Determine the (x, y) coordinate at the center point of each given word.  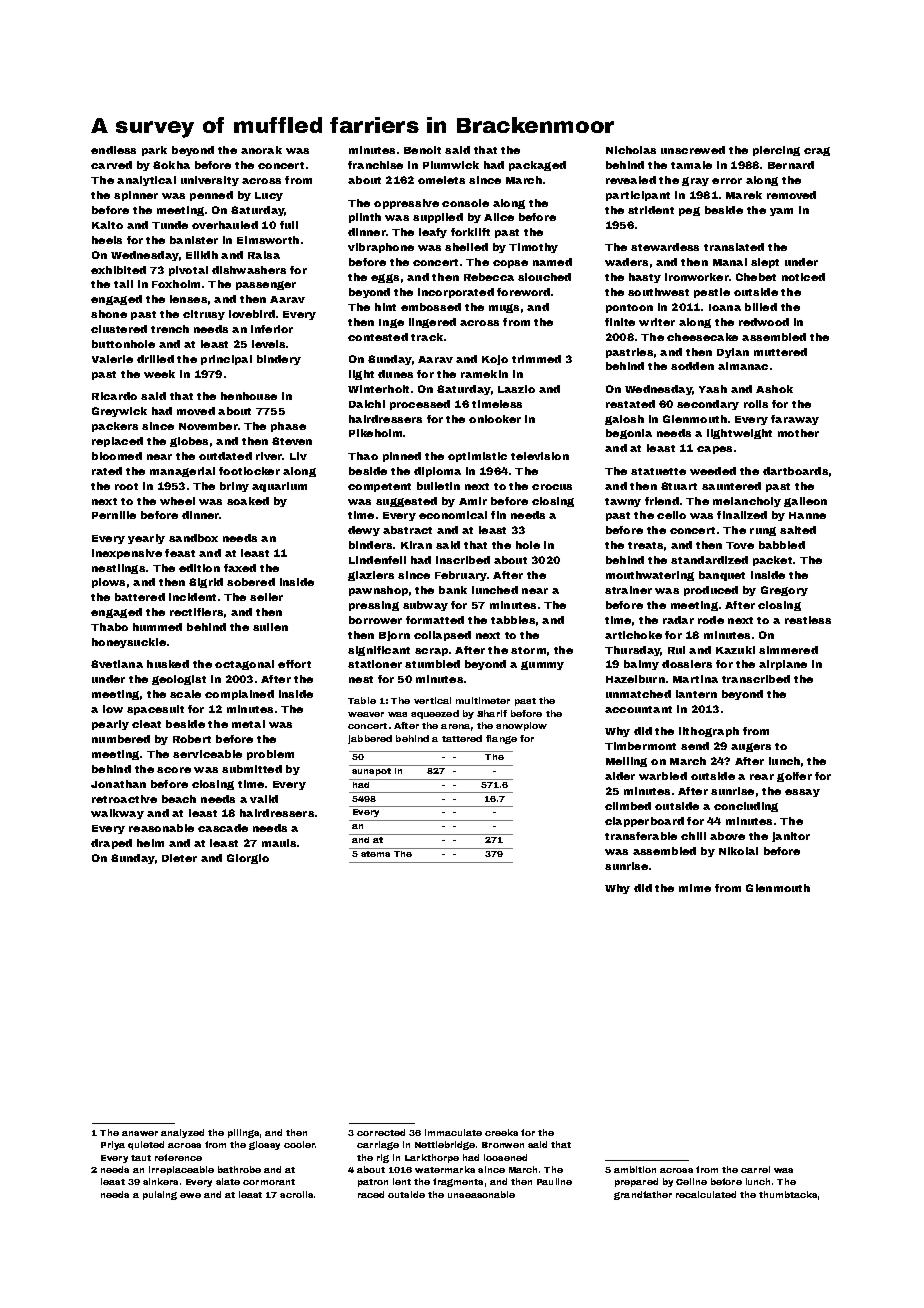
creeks (501, 1132)
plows (108, 583)
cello (671, 515)
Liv (298, 456)
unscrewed (693, 150)
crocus (552, 487)
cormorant (269, 1182)
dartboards (795, 471)
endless (113, 150)
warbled (663, 776)
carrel (755, 1169)
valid (264, 799)
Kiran (416, 545)
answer (140, 1133)
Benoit (422, 150)
